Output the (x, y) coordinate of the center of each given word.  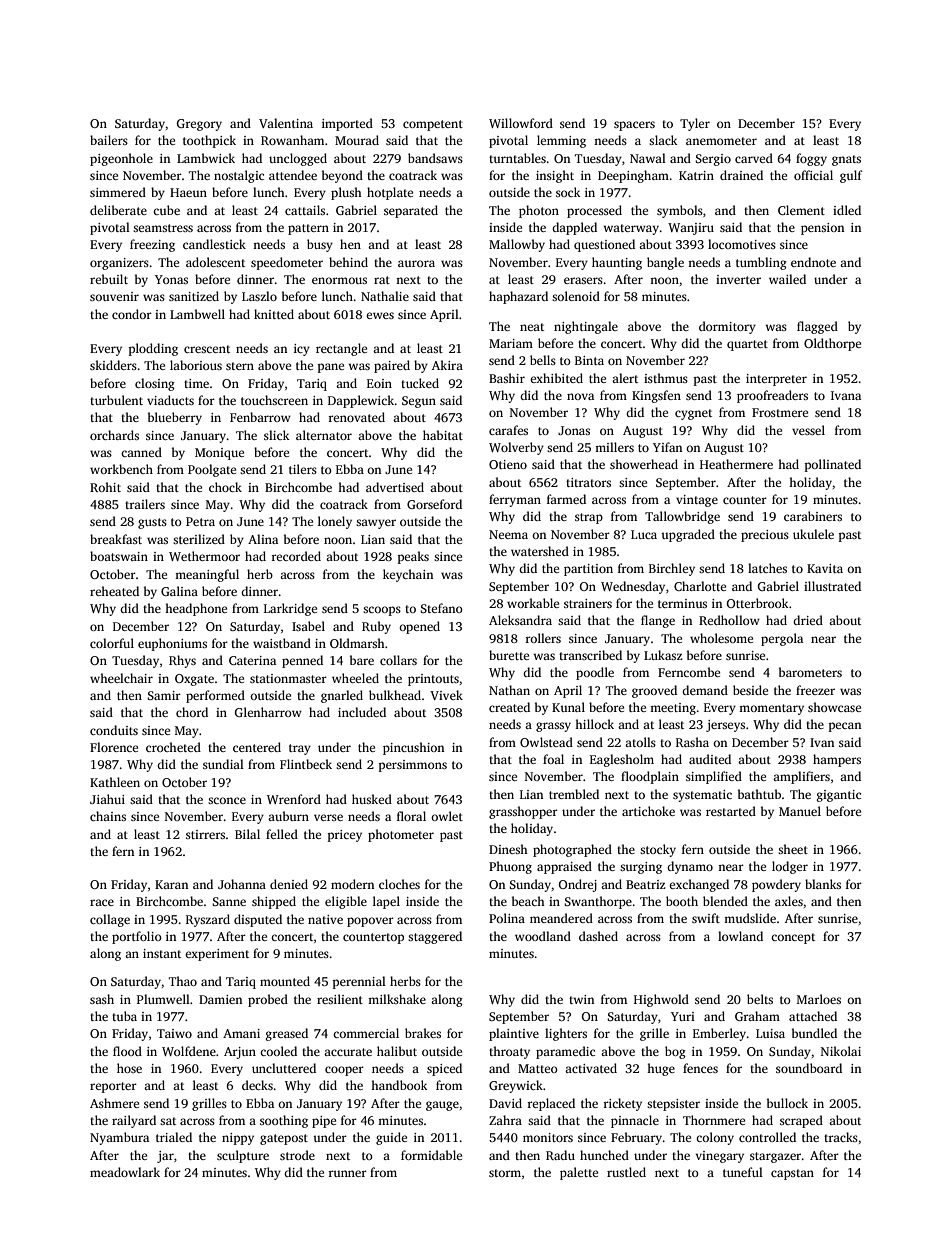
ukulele (813, 534)
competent (433, 125)
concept (793, 938)
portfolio (137, 937)
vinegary (719, 1157)
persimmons (413, 766)
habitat (443, 435)
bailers (109, 140)
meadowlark (125, 1172)
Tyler (695, 124)
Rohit (105, 487)
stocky (658, 850)
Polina (507, 918)
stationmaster (288, 678)
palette (579, 1173)
